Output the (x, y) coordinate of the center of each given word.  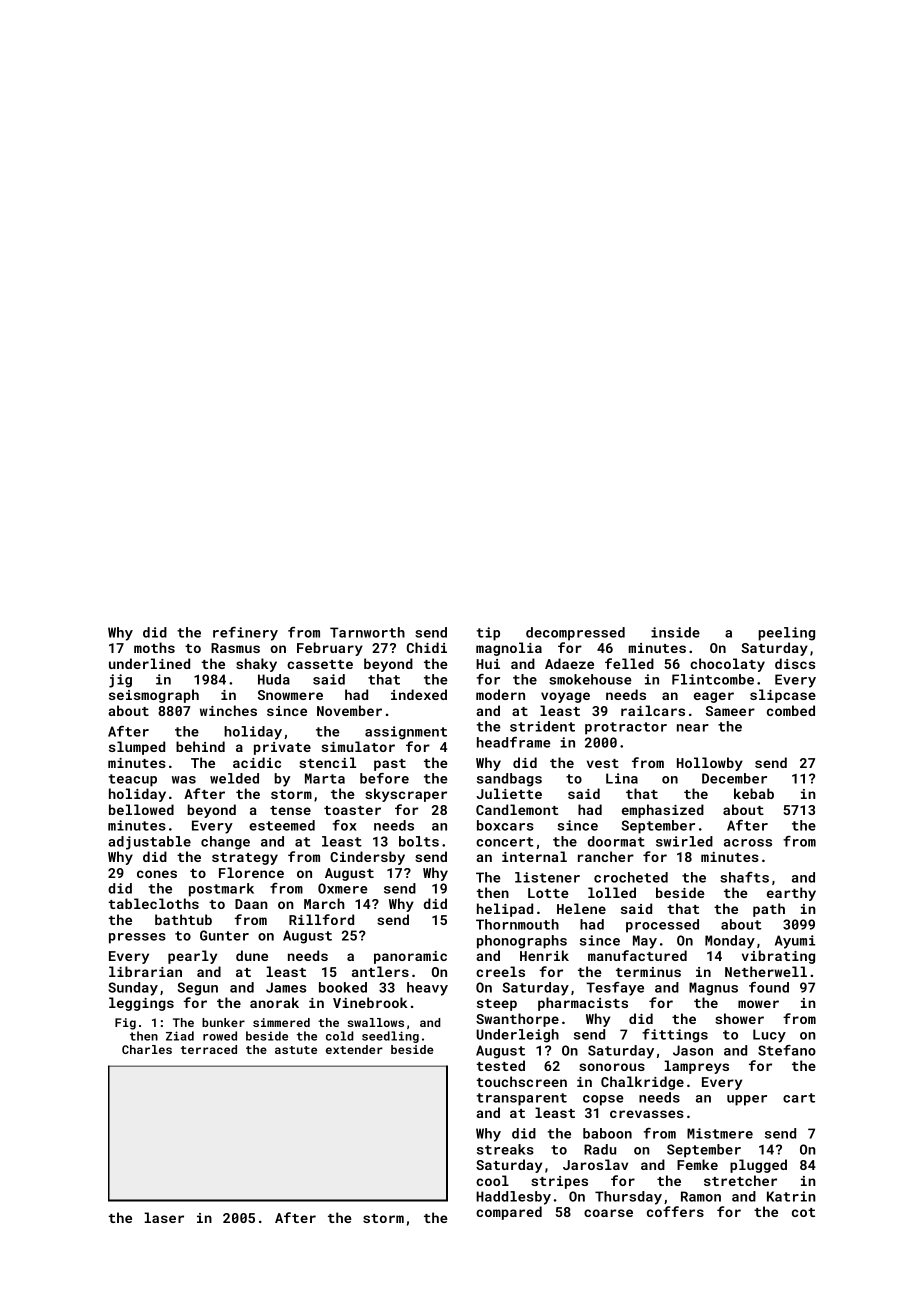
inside (675, 632)
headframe (514, 742)
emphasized (663, 811)
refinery (245, 634)
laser (164, 1217)
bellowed (141, 809)
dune (252, 955)
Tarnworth (367, 632)
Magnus (713, 989)
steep (497, 1005)
